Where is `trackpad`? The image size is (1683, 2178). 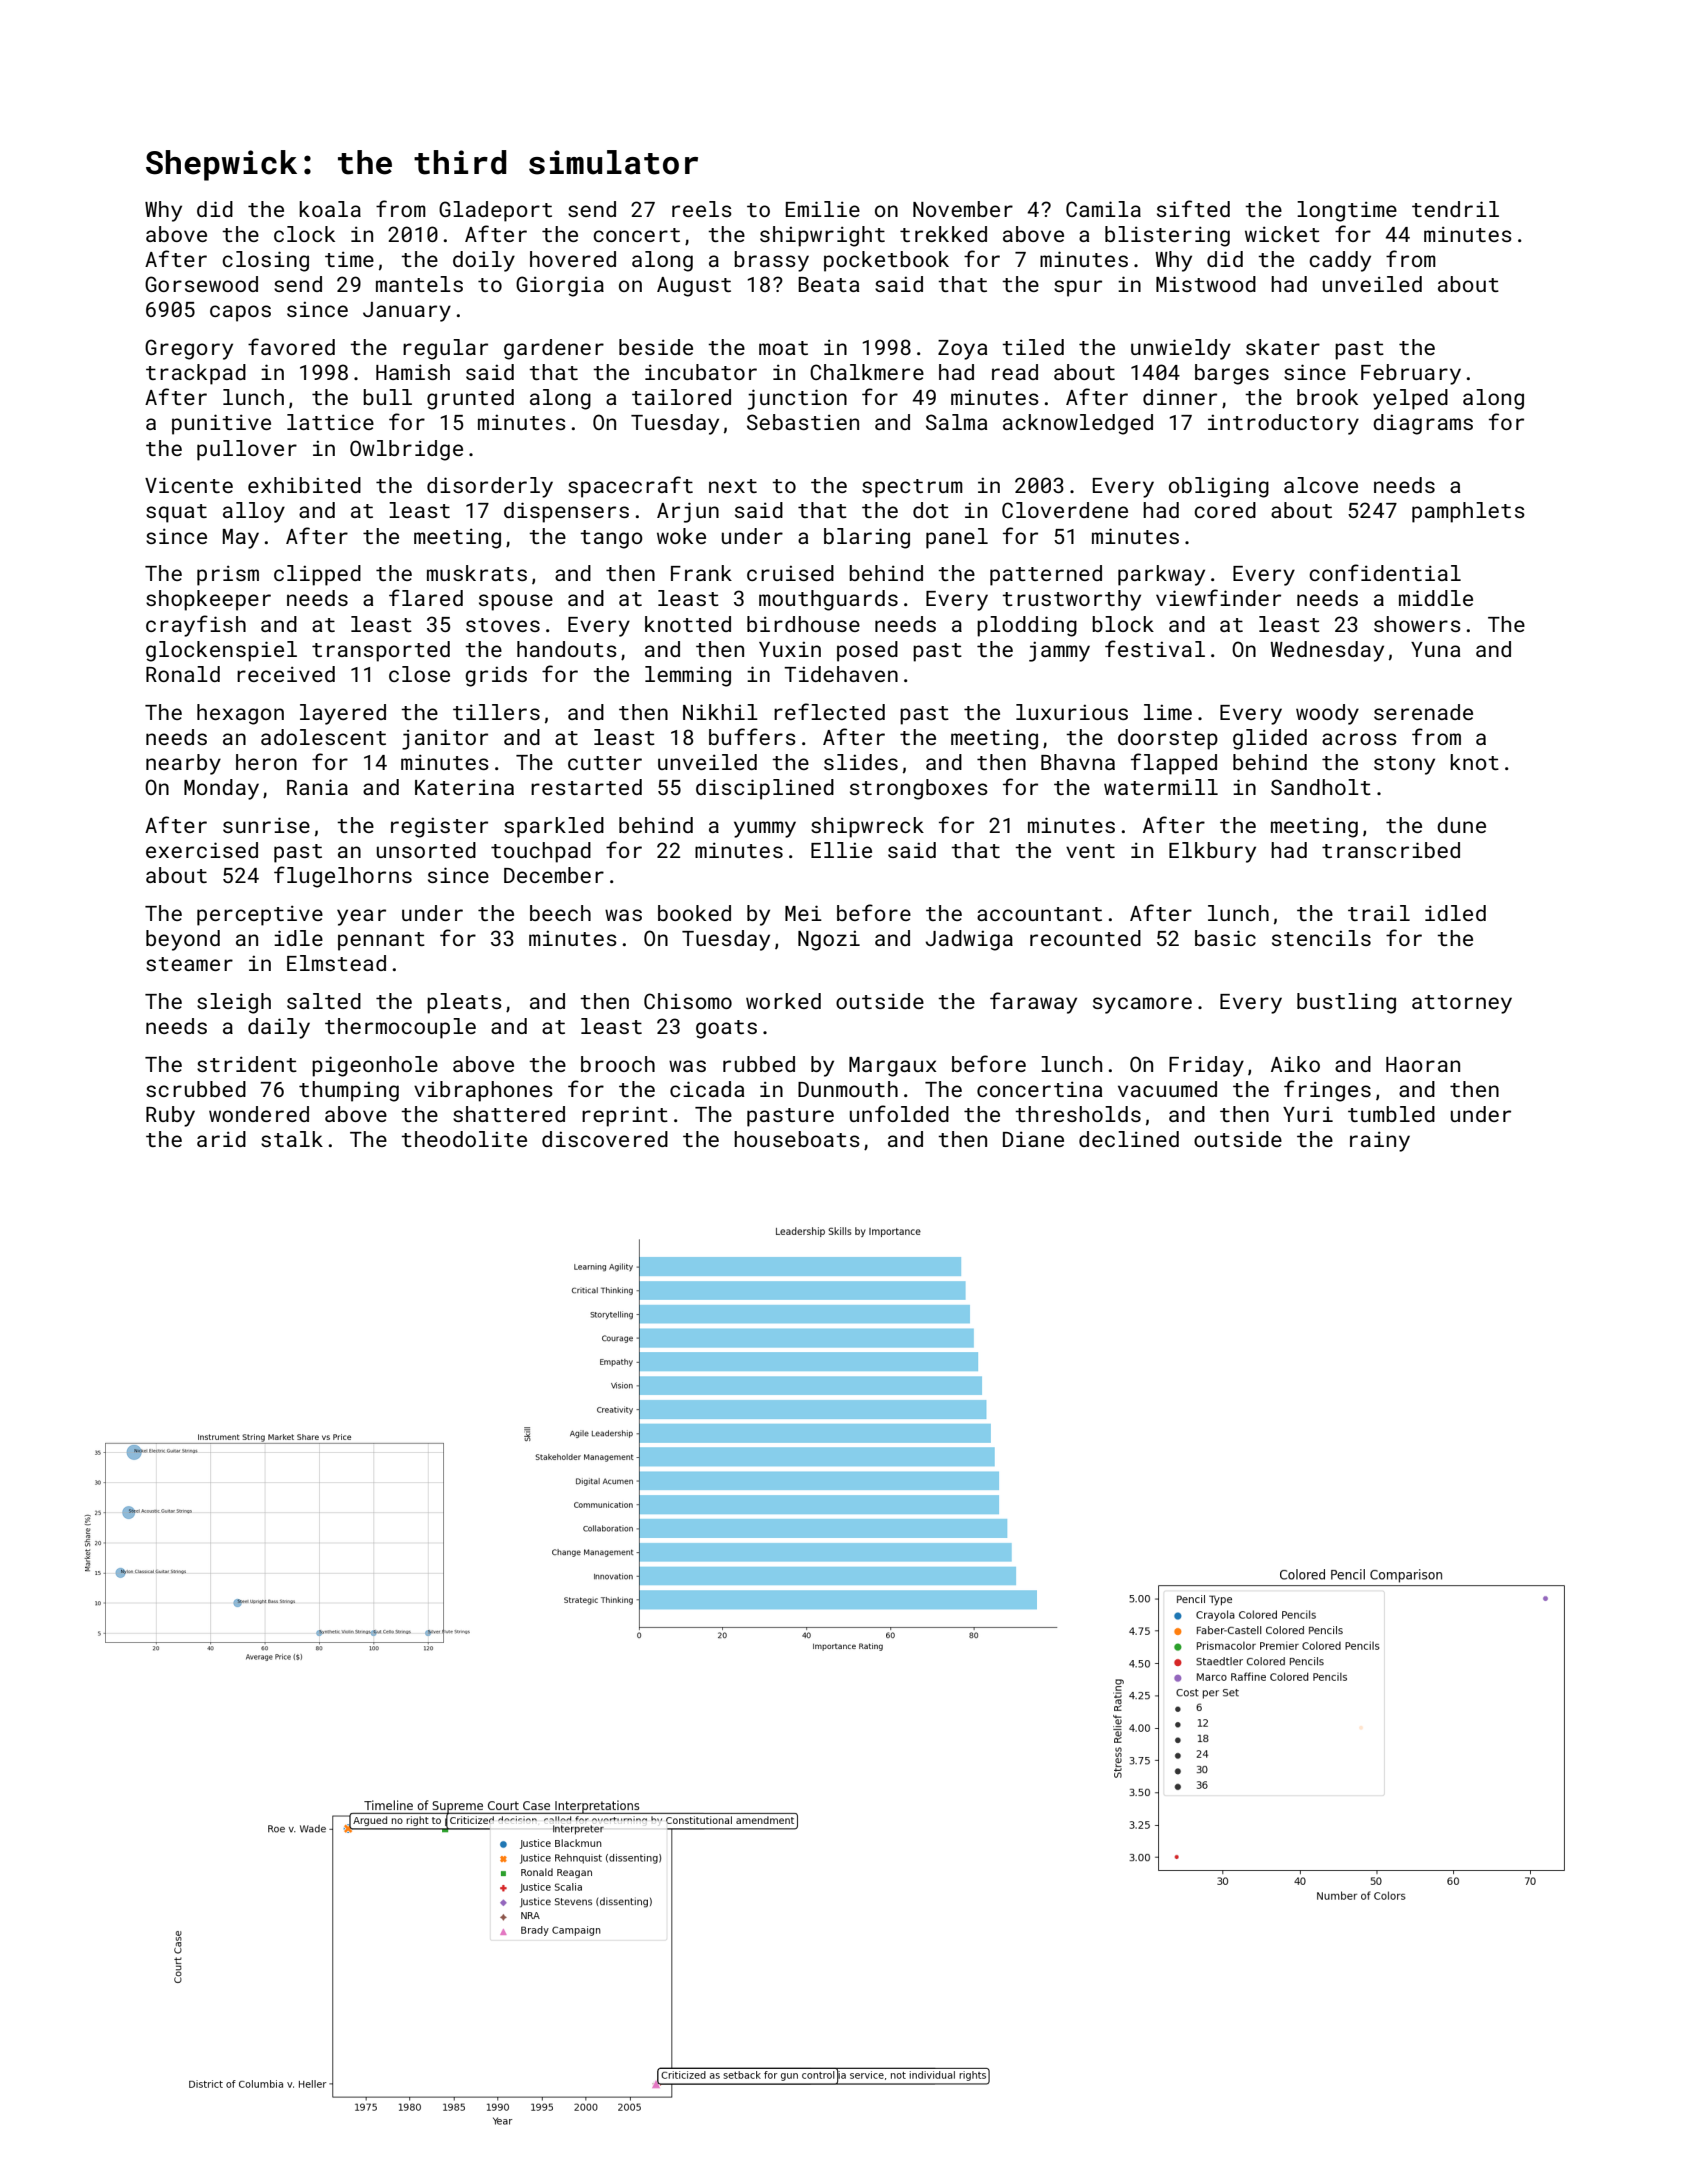 trackpad is located at coordinates (196, 374).
